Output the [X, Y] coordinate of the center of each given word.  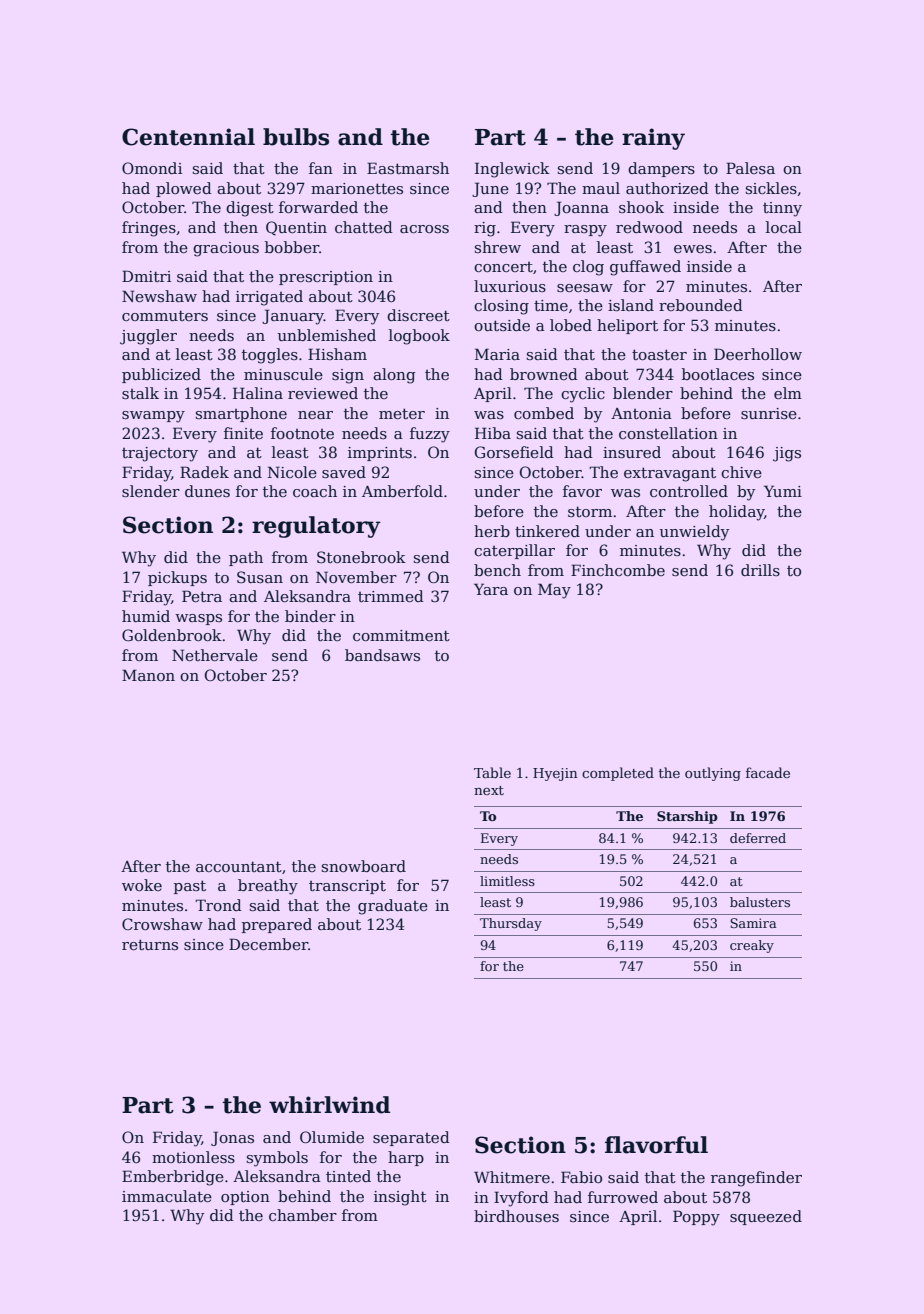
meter [402, 413]
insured [632, 452]
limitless [507, 881]
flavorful [656, 1145]
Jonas [232, 1138]
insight [400, 1198]
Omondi [152, 168]
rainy [653, 139]
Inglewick [512, 170]
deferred [758, 838]
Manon [148, 675]
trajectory [160, 454]
